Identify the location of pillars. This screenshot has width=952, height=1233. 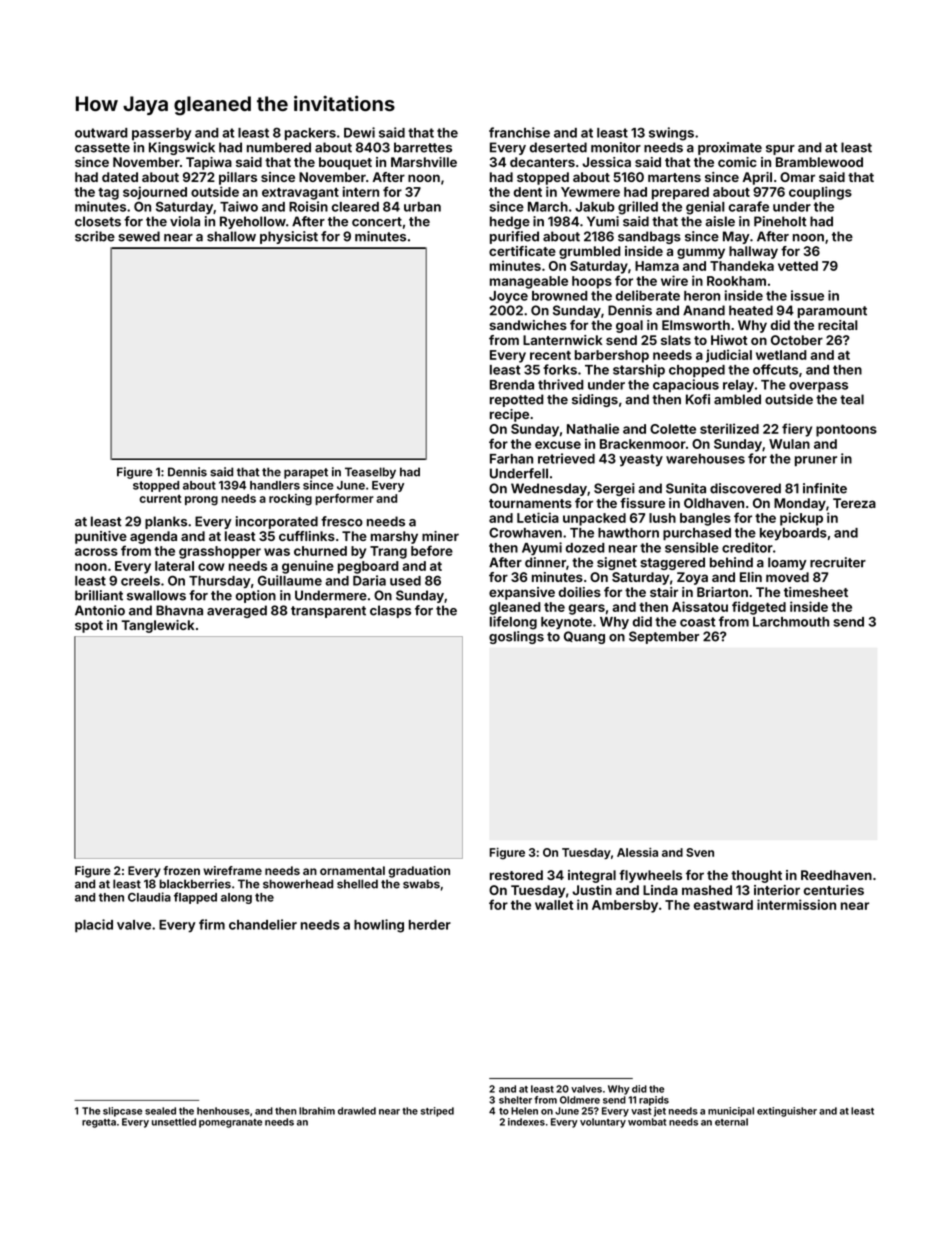
(238, 178).
